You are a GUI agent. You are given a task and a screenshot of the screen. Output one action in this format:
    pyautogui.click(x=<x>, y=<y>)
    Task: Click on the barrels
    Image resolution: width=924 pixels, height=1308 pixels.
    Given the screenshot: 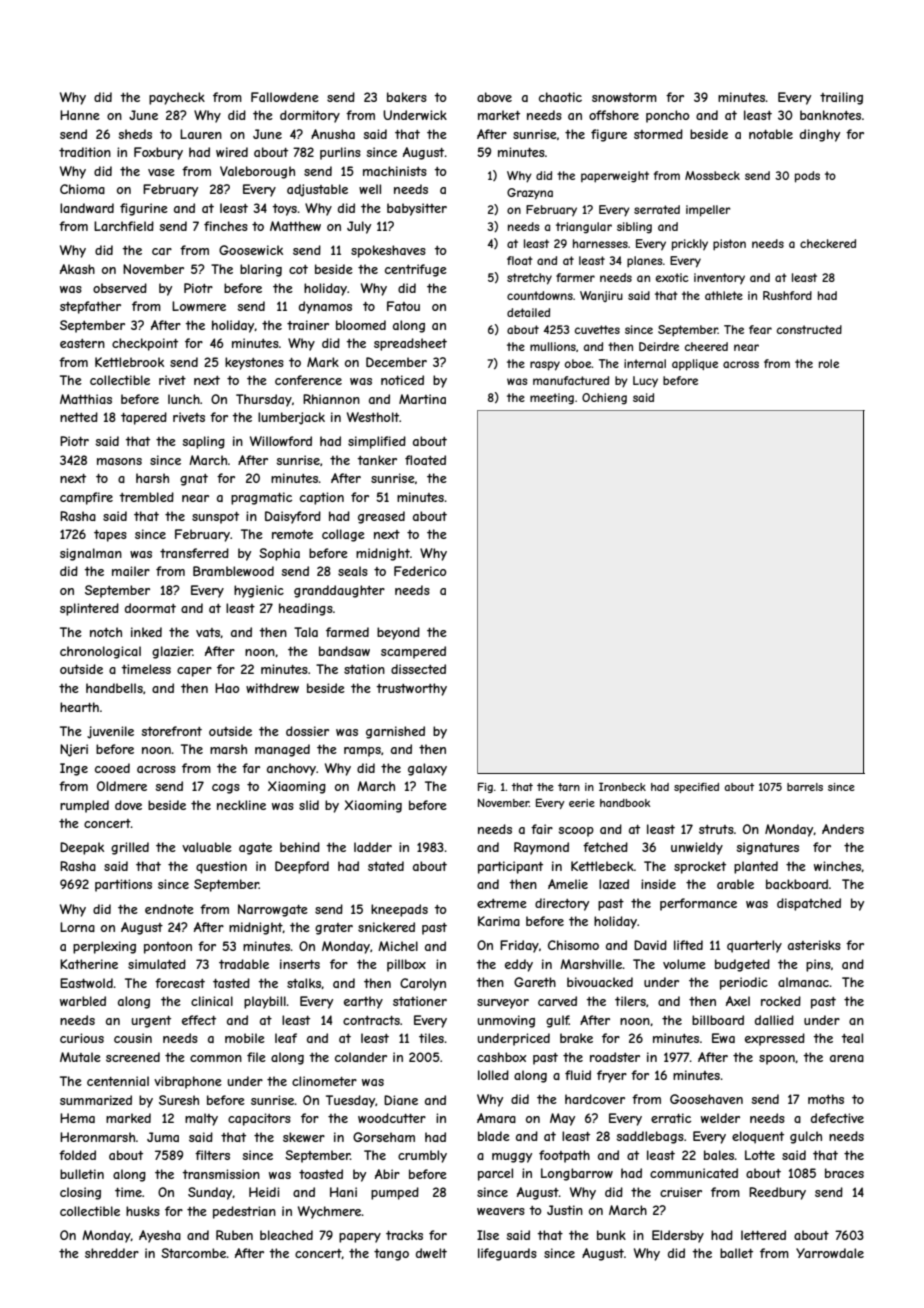 What is the action you would take?
    pyautogui.click(x=805, y=787)
